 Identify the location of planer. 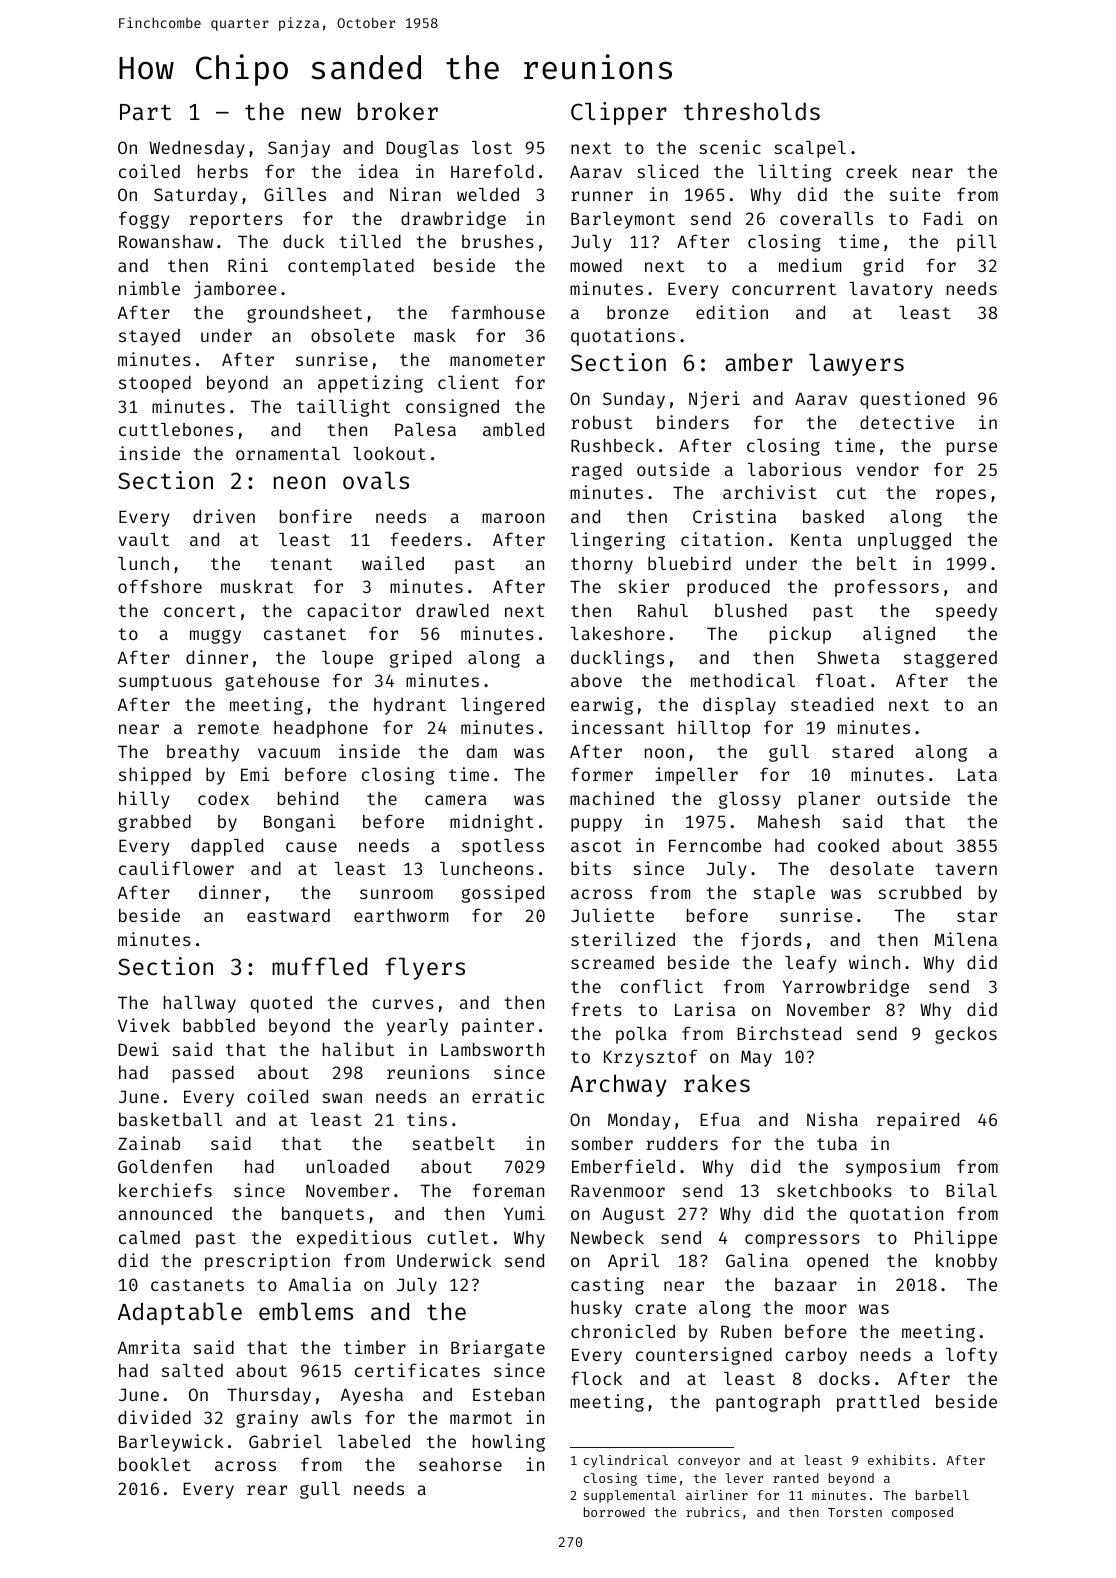
(829, 800).
